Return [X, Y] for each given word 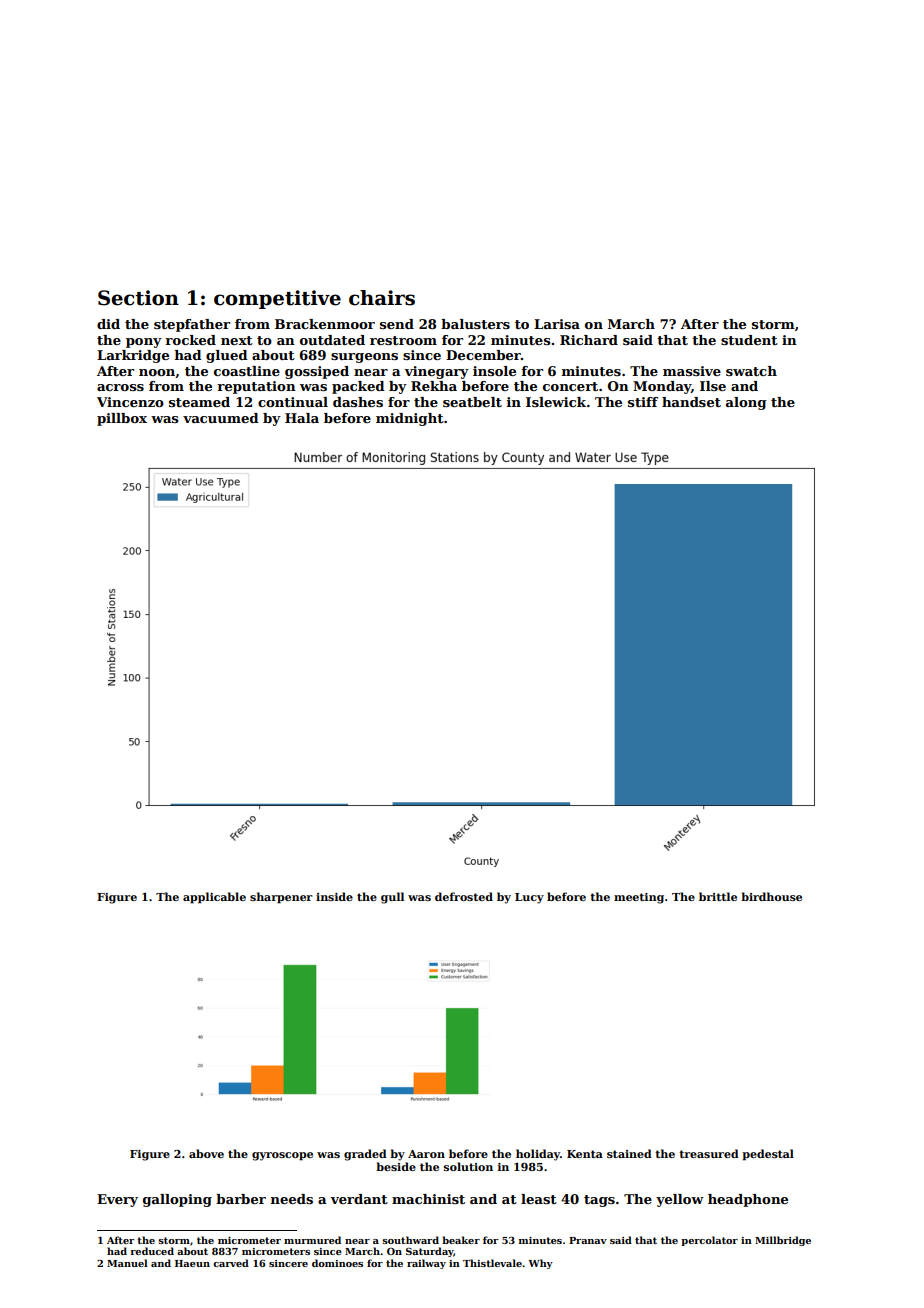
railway [426, 1264]
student [749, 340]
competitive [277, 299]
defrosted [464, 896]
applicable [214, 898]
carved [231, 1263]
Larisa [557, 324]
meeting [639, 898]
